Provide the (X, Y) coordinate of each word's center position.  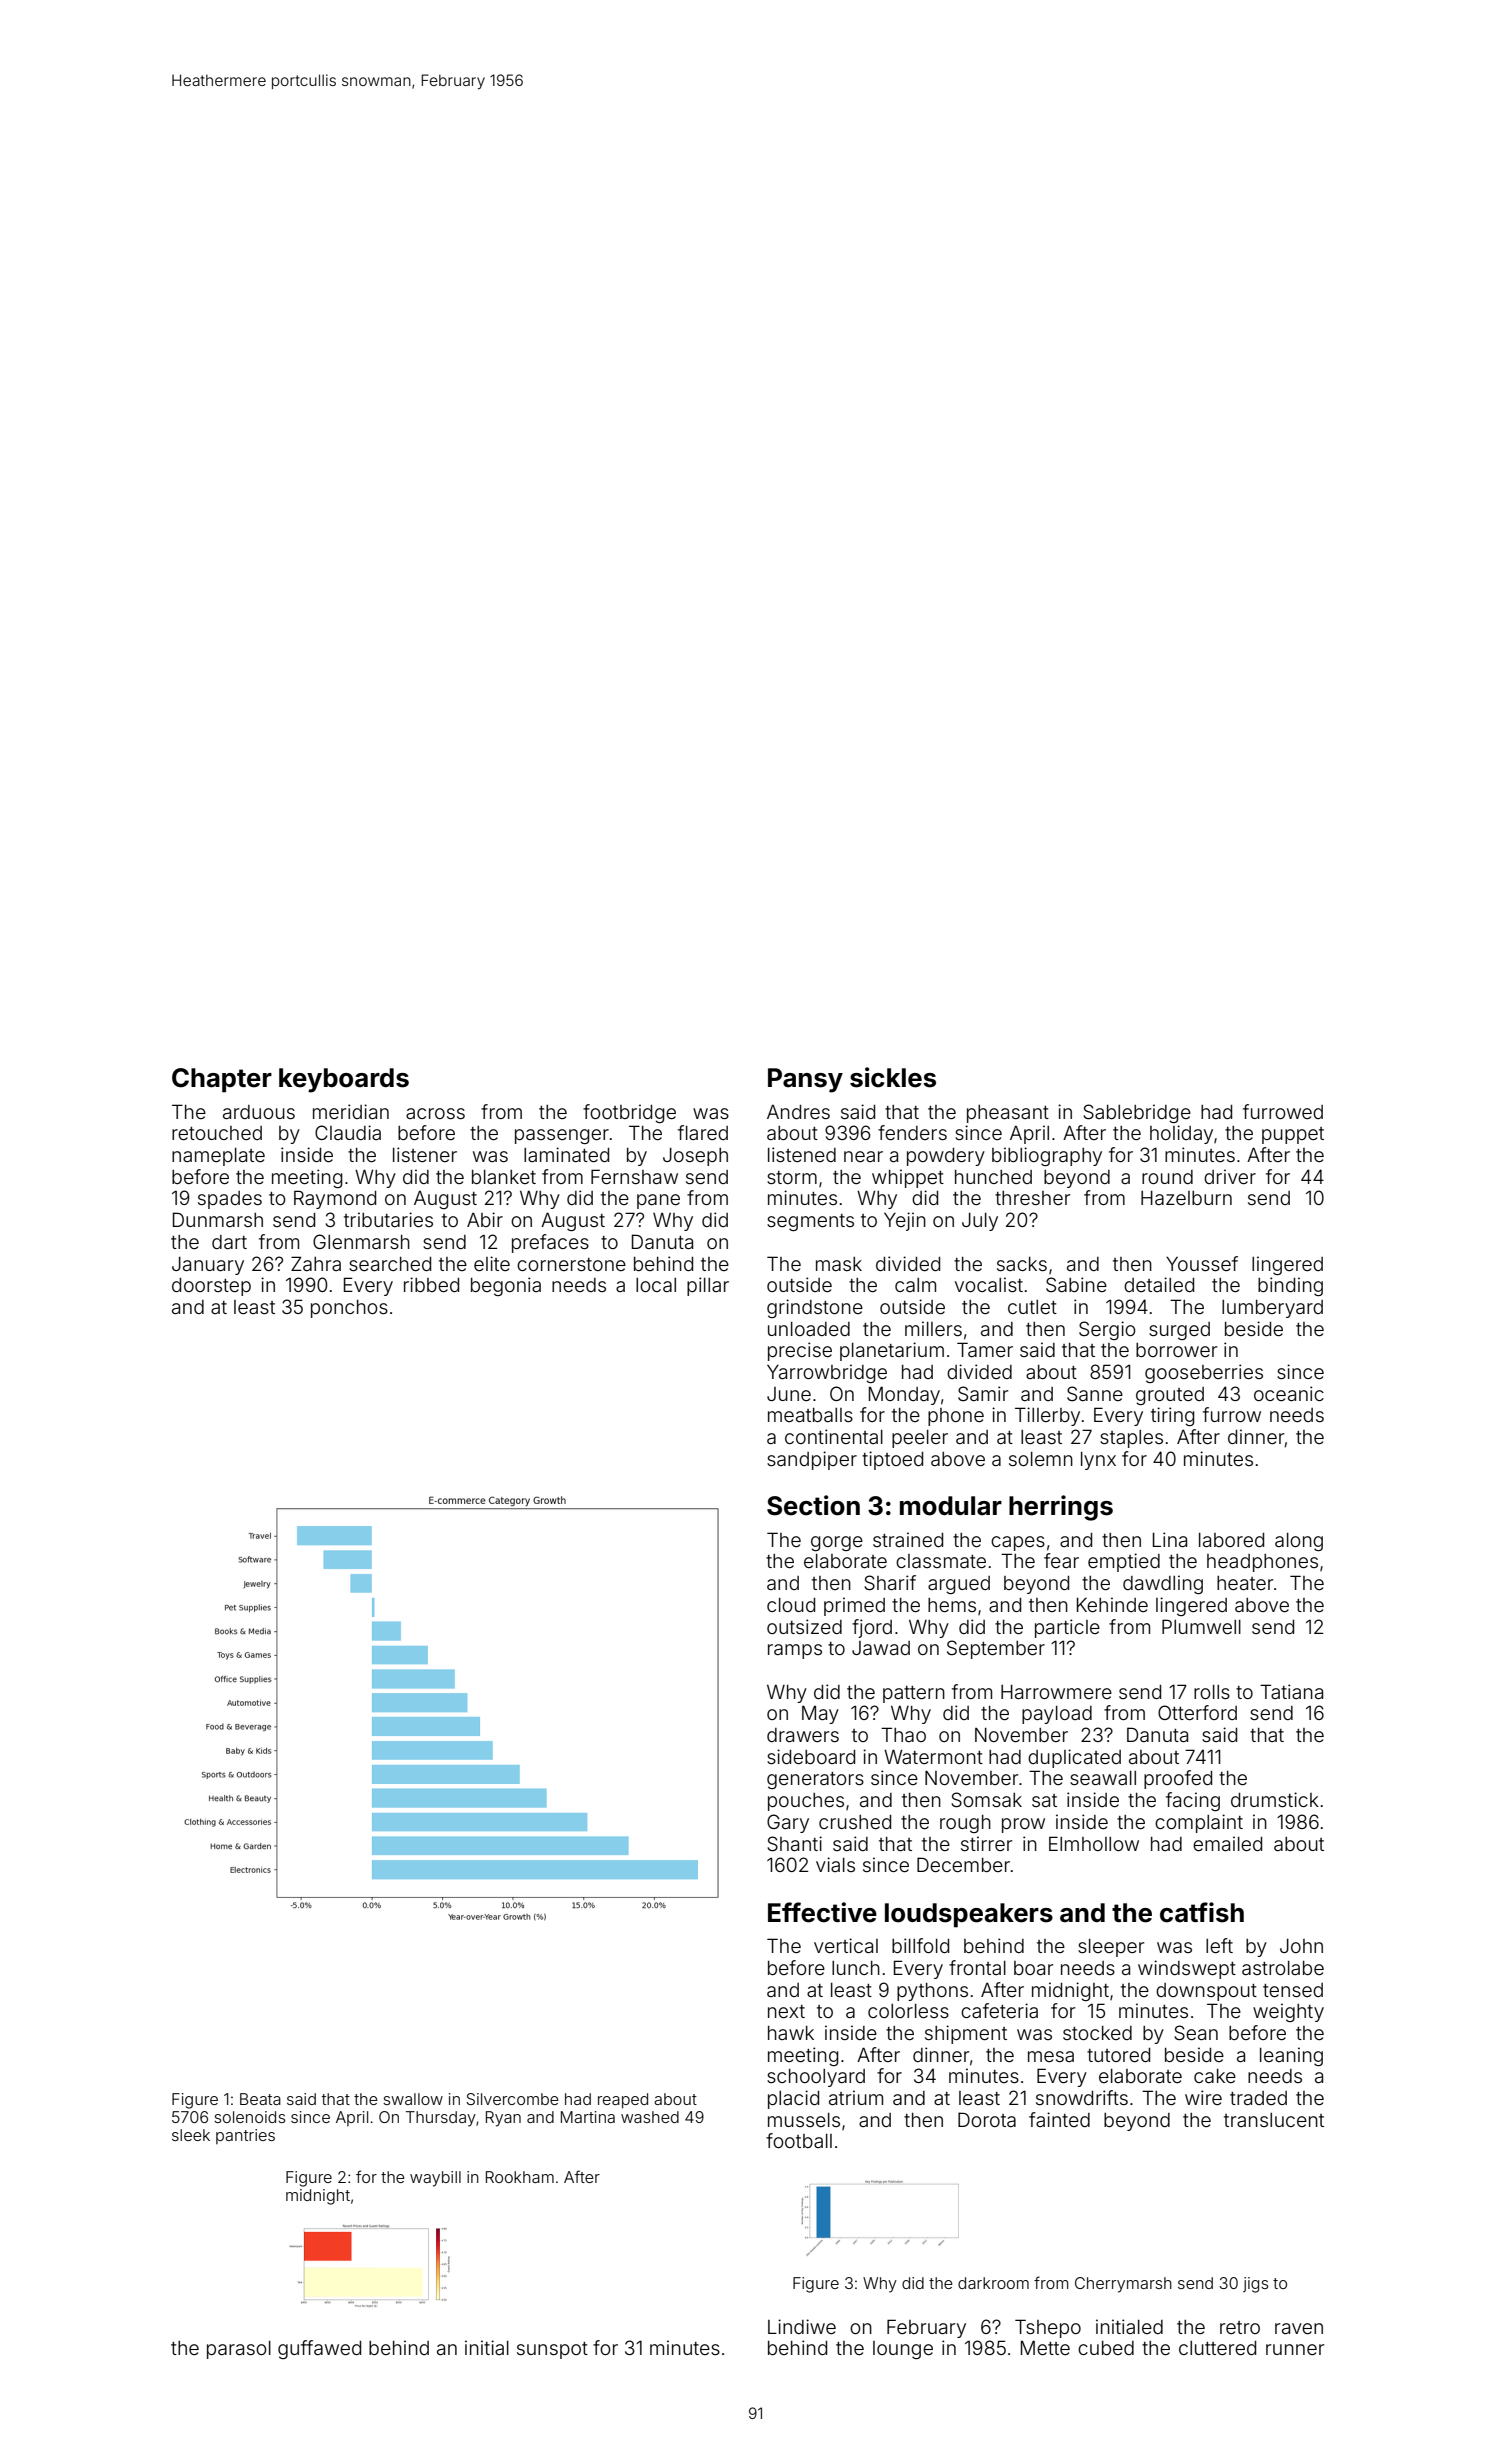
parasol (239, 2350)
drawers (803, 1735)
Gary (788, 1823)
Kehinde (1112, 1604)
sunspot (552, 2350)
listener (425, 1154)
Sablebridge (1137, 1113)
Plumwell (1201, 1626)
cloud (791, 1605)
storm (792, 1177)
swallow (413, 2099)
